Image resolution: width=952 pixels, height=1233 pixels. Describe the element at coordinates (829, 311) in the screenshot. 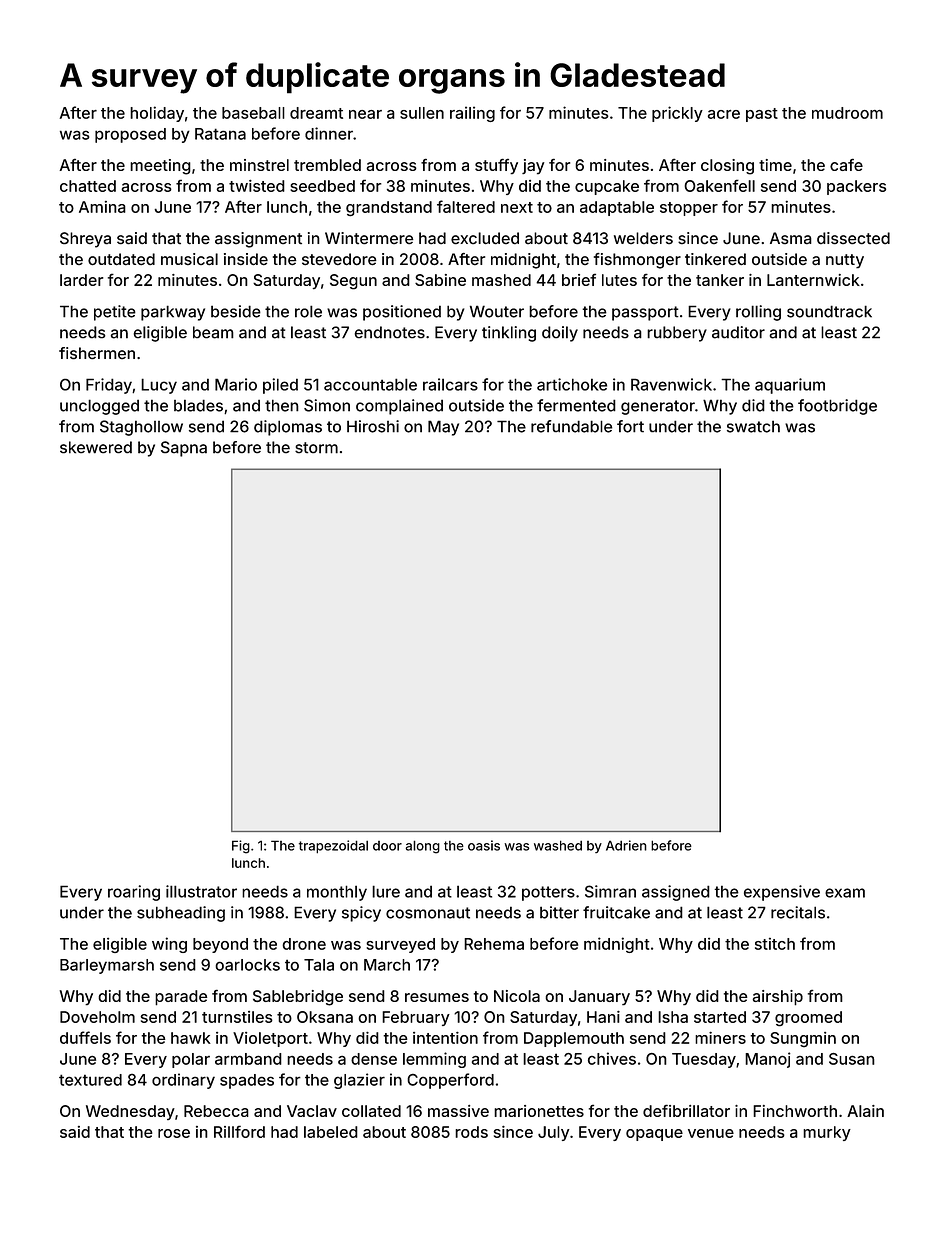

I see `soundtrack` at that location.
